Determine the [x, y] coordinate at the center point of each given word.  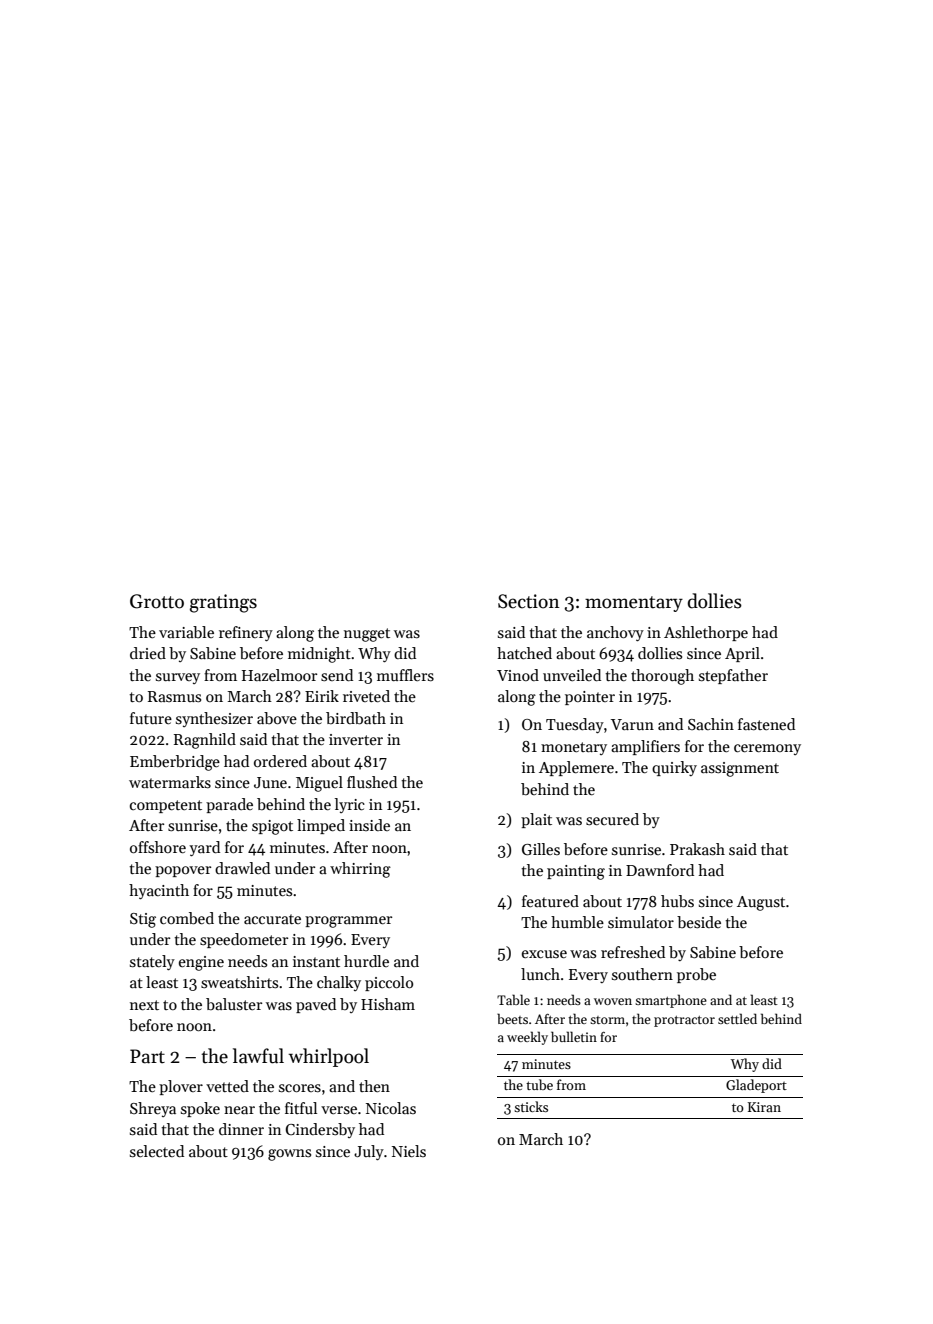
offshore [158, 847]
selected [157, 1151]
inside [369, 825]
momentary [634, 604]
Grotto [157, 601]
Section [529, 601]
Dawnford [660, 870]
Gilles [541, 849]
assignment [740, 769]
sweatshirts [239, 982]
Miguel [319, 784]
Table [513, 999]
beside [699, 922]
